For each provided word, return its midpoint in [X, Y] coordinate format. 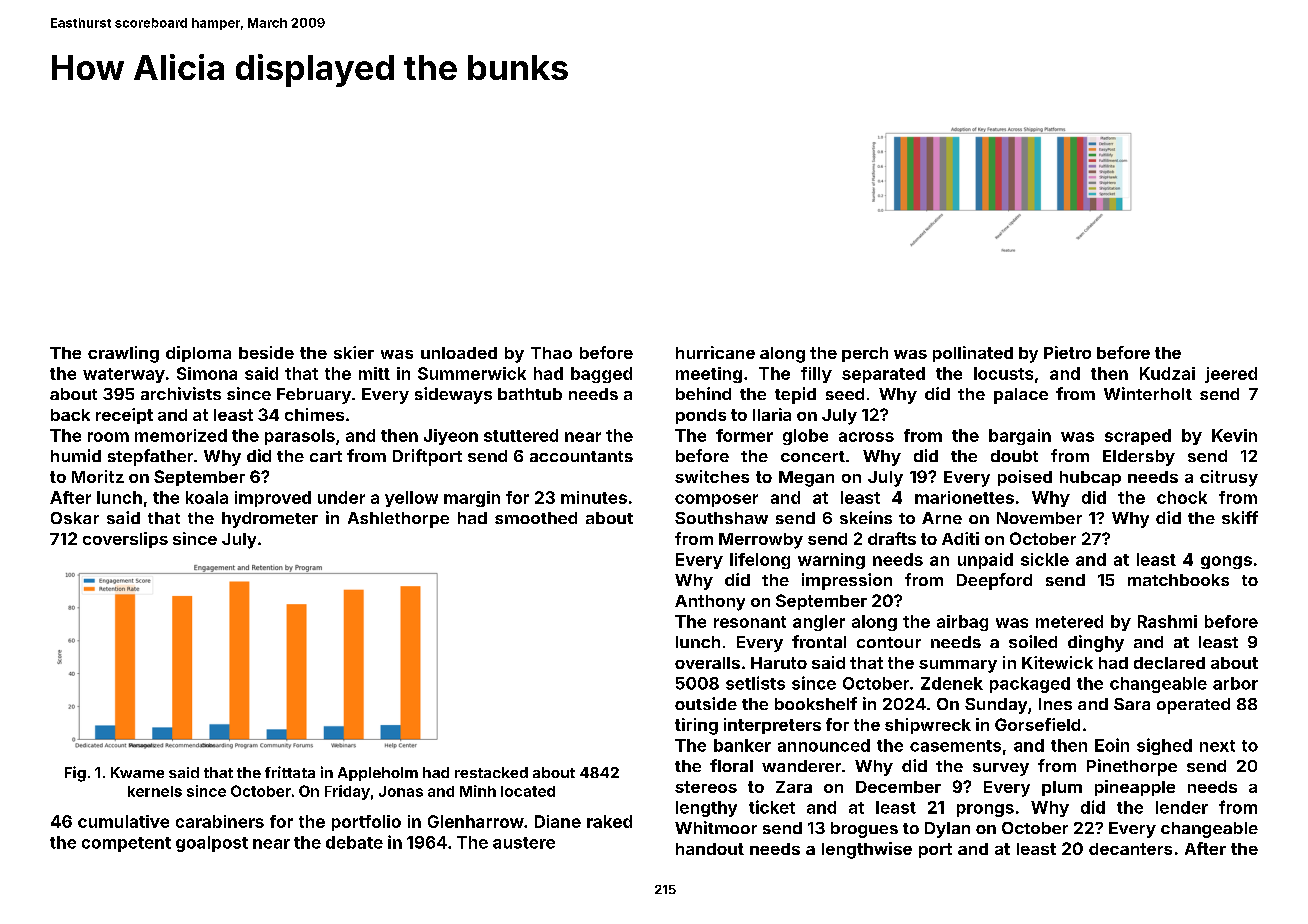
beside [266, 352]
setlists [755, 683]
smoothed [536, 518]
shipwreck [928, 726]
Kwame [137, 772]
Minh [478, 791]
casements [955, 746]
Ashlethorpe [398, 520]
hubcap [1090, 478]
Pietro [1067, 352]
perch [865, 354]
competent [126, 844]
